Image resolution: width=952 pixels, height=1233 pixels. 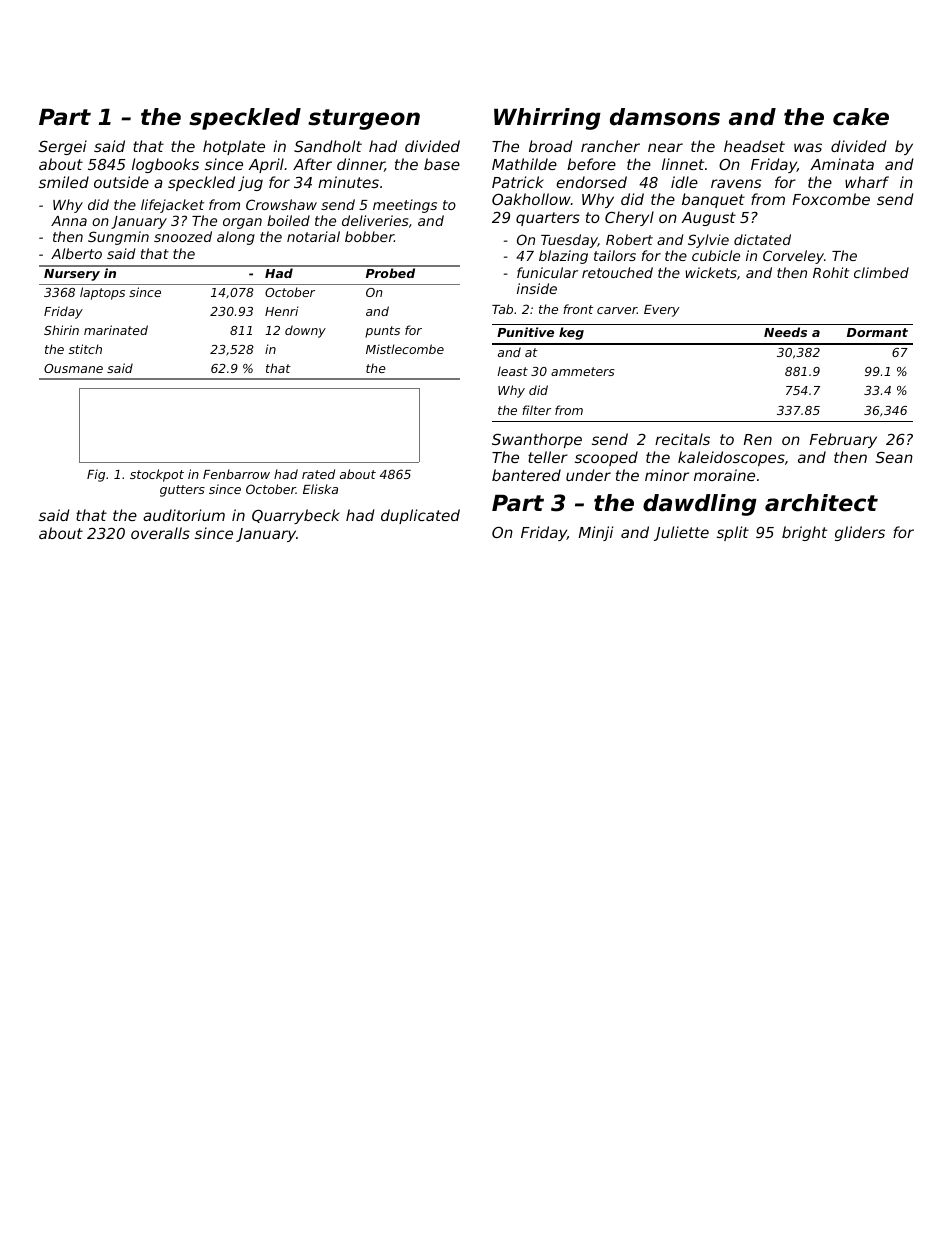 I want to click on scooped, so click(x=606, y=458).
